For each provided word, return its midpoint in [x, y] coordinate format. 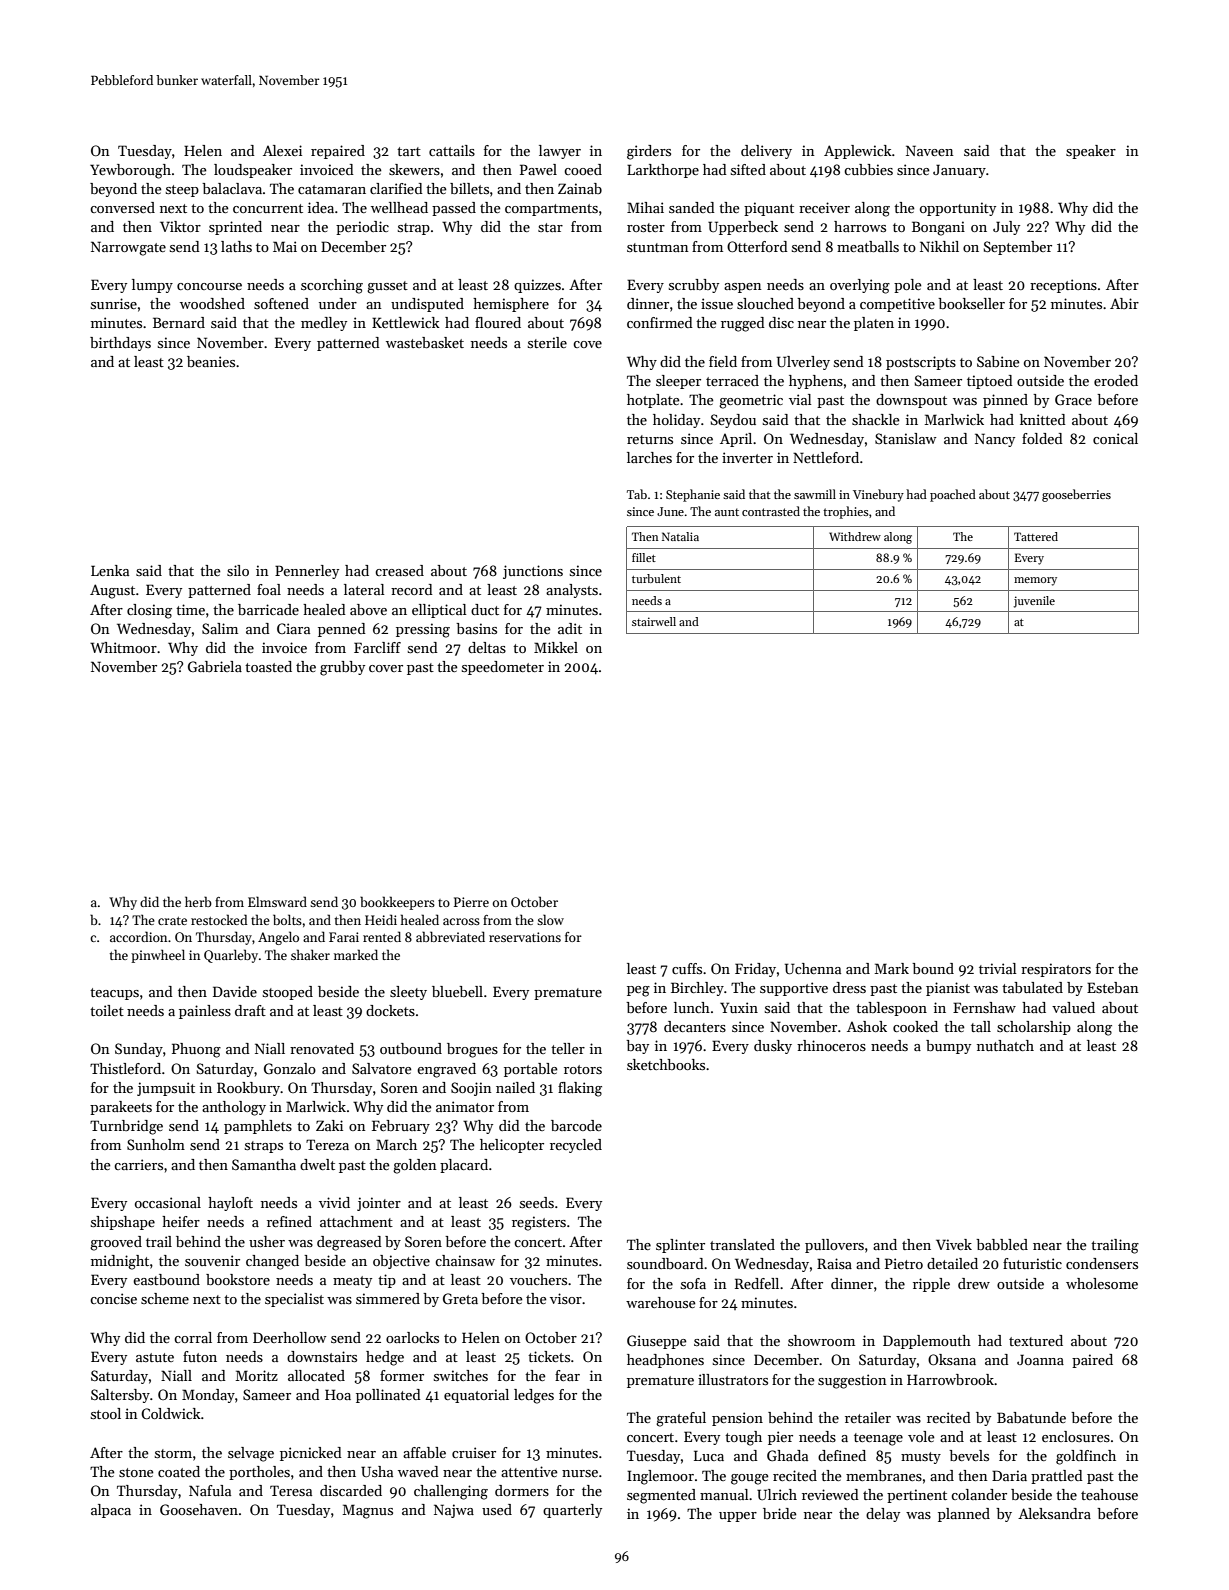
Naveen [930, 150]
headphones [665, 1361]
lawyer [560, 152]
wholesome [1102, 1283]
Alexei [282, 150]
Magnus [368, 1511]
